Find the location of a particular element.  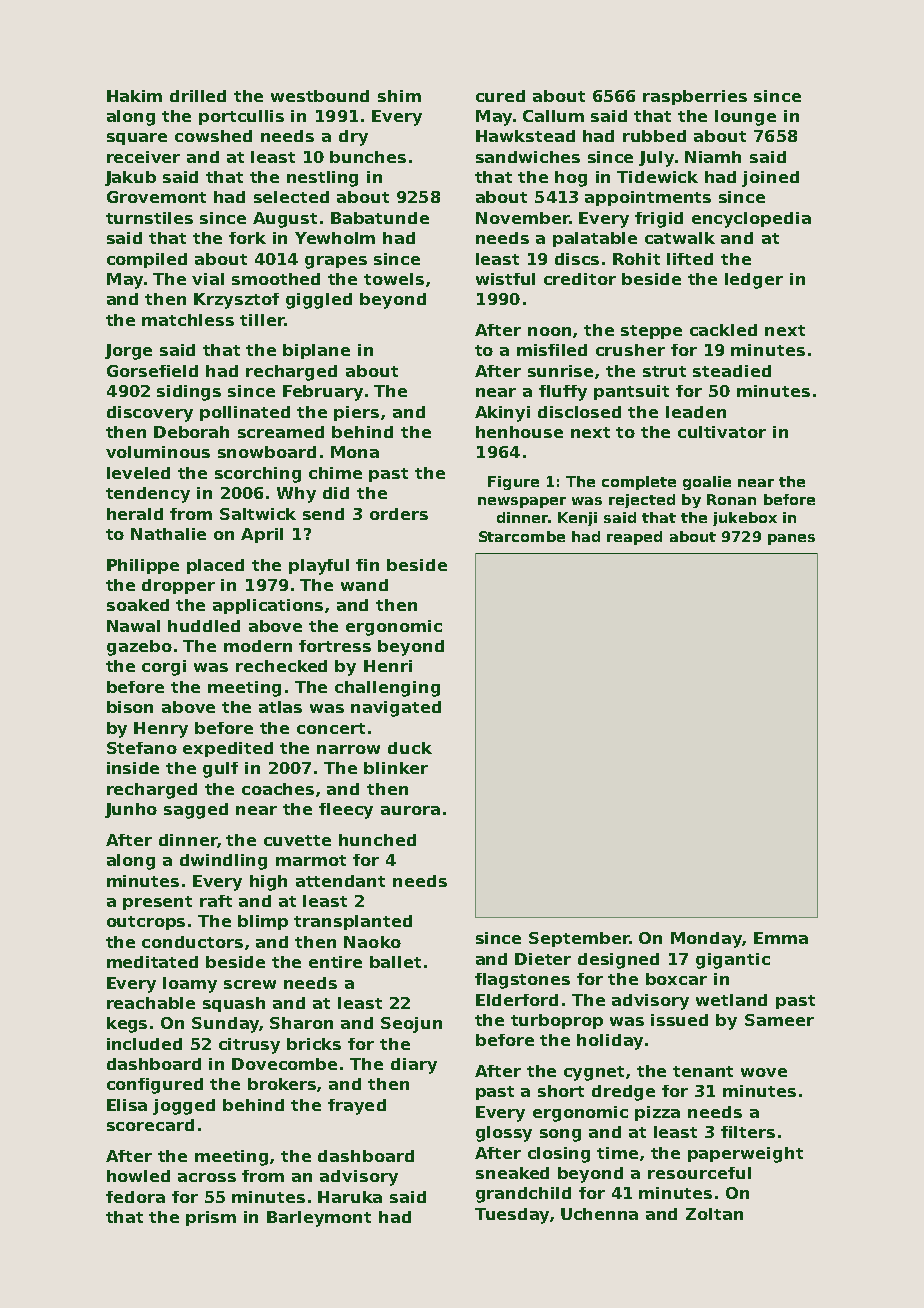

dry is located at coordinates (353, 138).
